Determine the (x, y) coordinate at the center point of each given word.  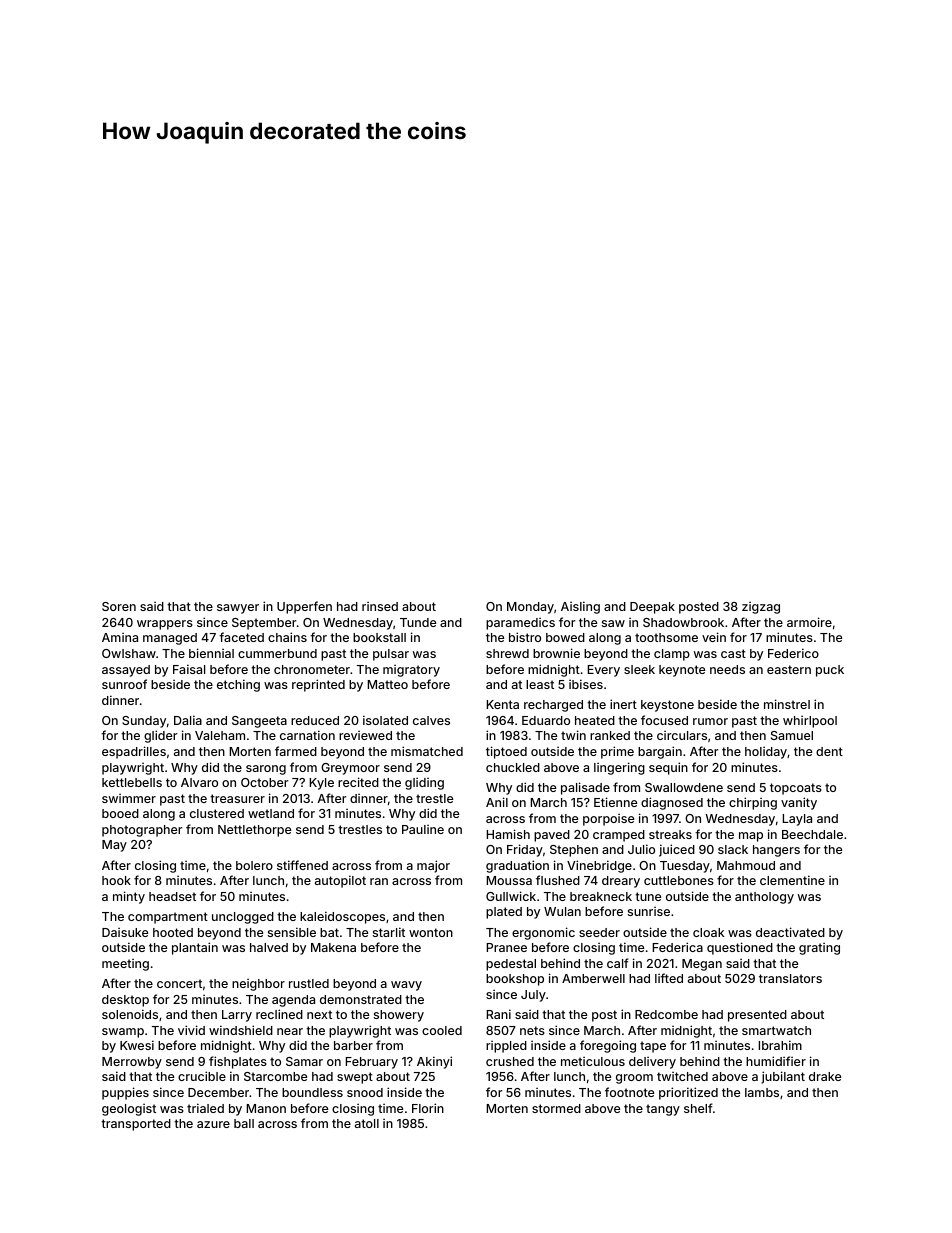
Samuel (792, 735)
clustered (217, 813)
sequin (668, 768)
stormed (556, 1108)
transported (136, 1125)
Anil (497, 802)
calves (431, 720)
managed (170, 639)
